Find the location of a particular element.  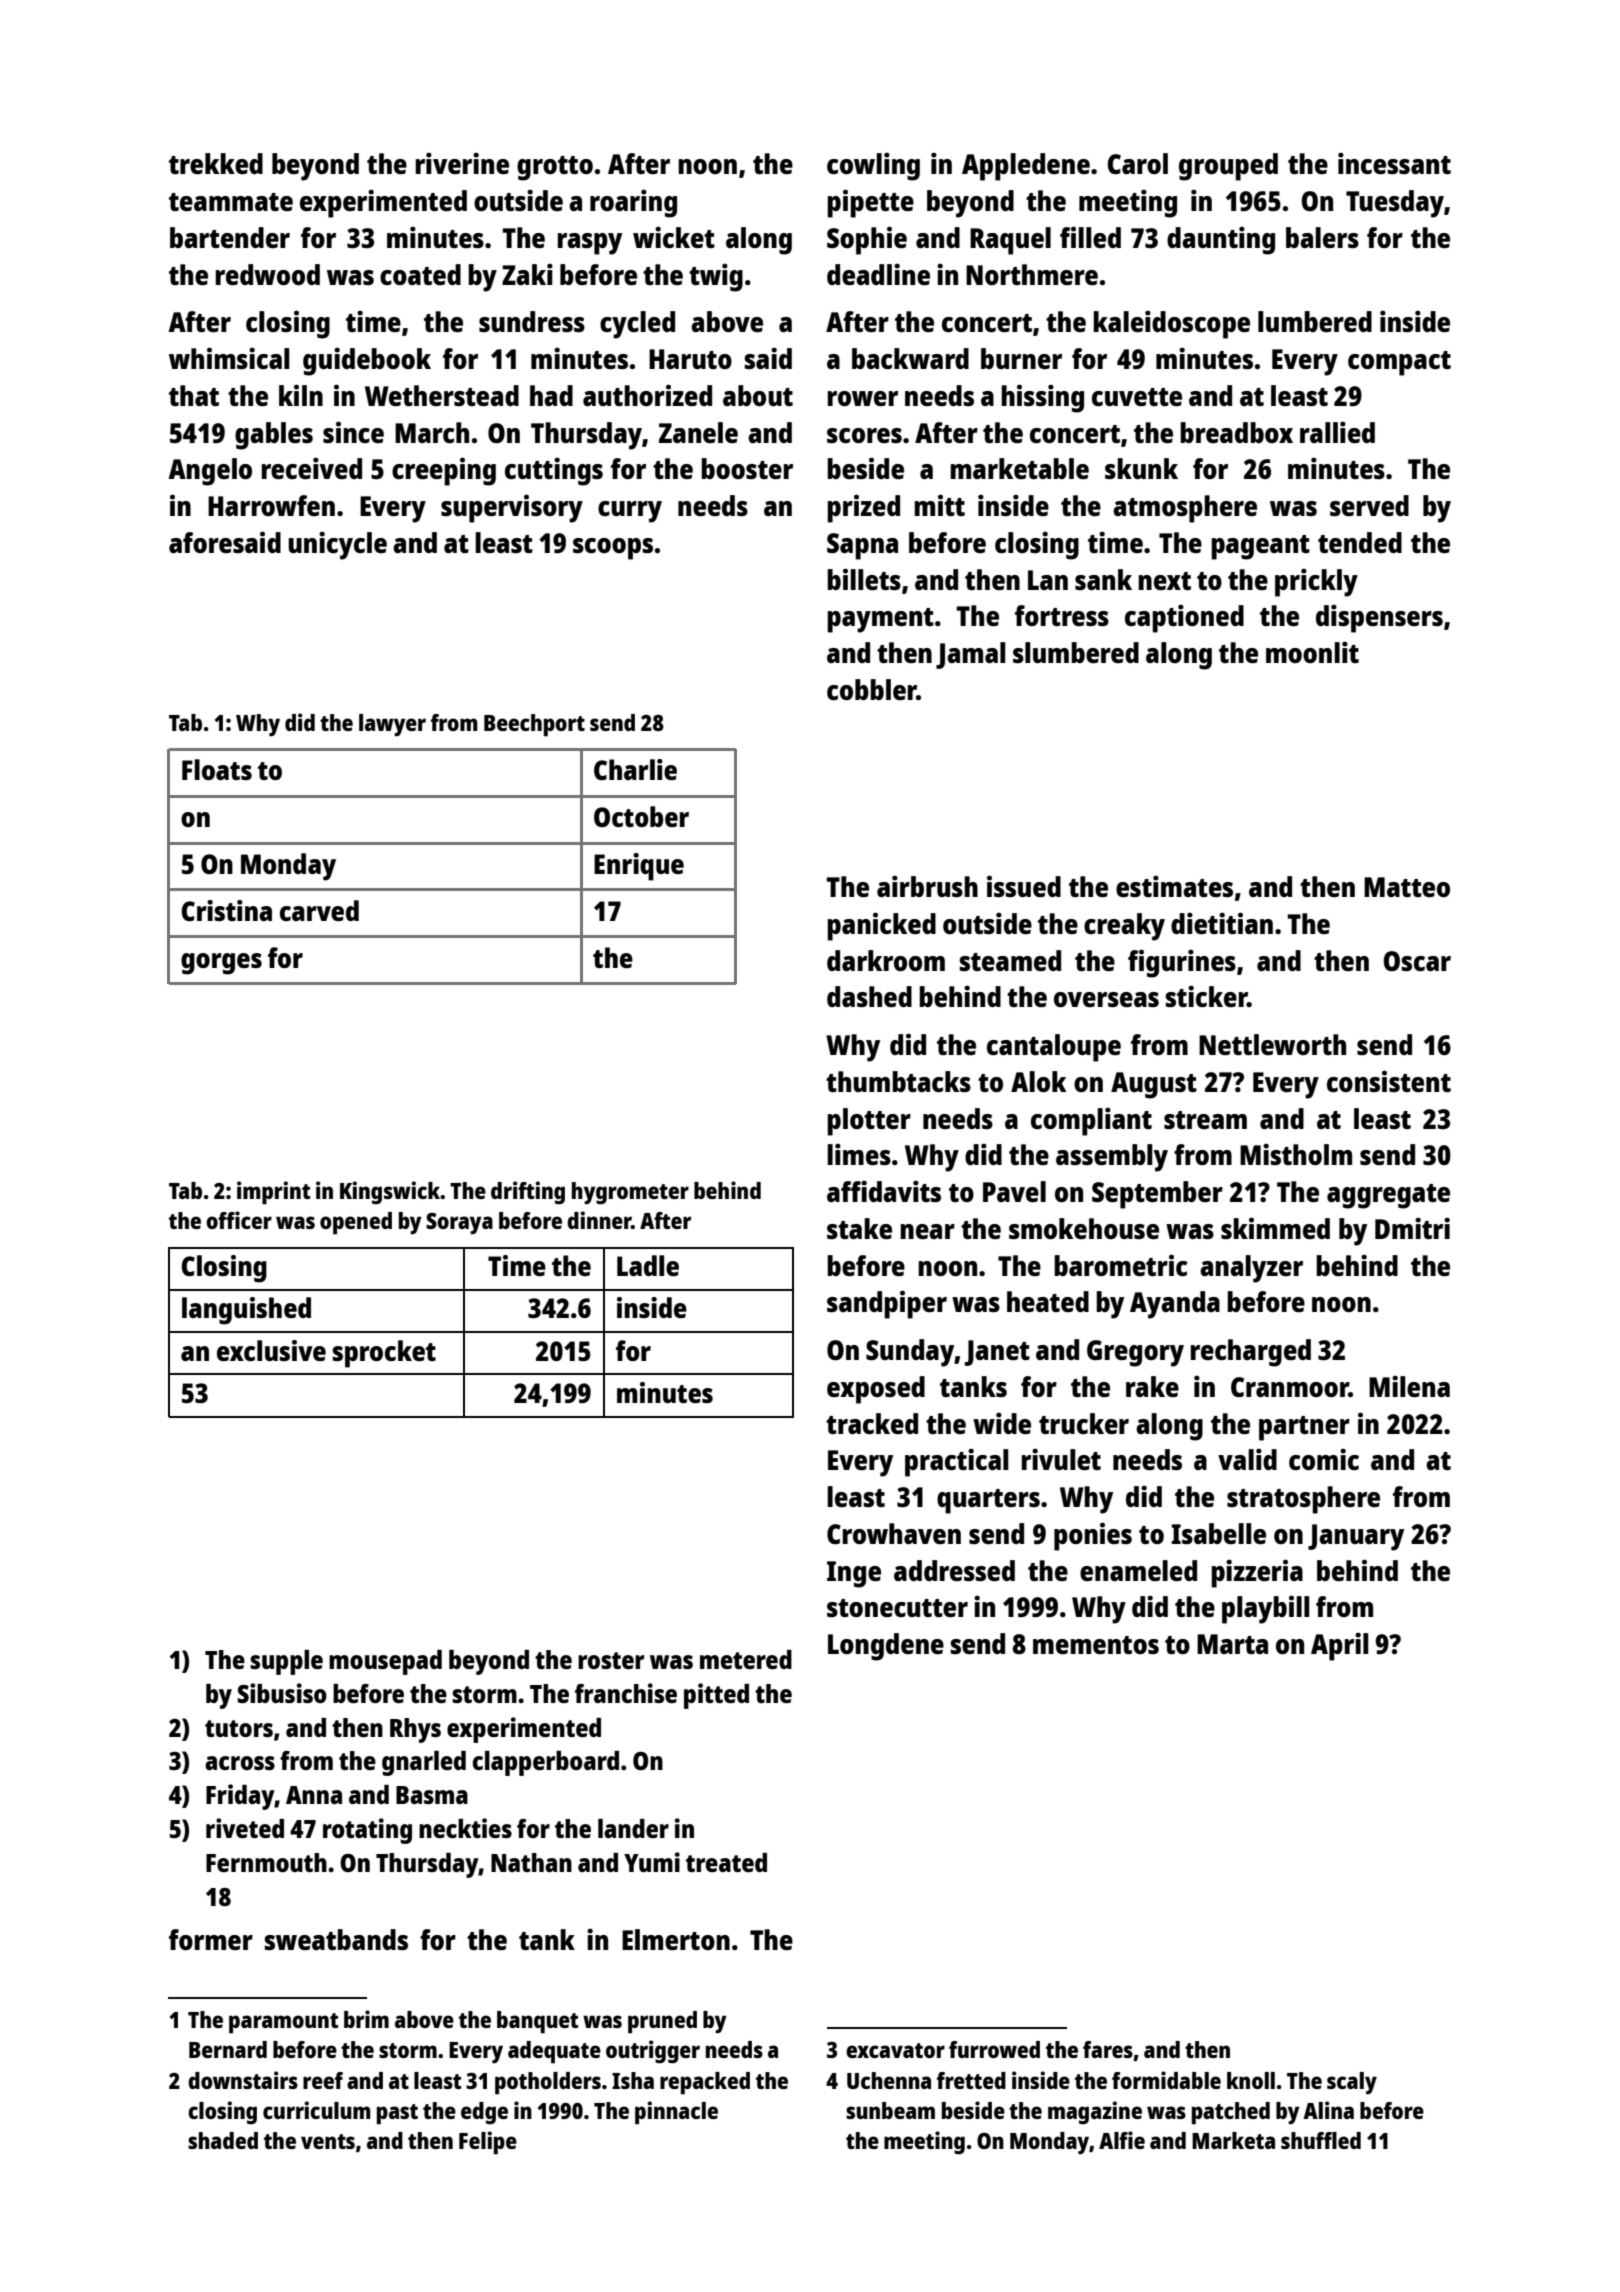

Longdene is located at coordinates (886, 1647).
